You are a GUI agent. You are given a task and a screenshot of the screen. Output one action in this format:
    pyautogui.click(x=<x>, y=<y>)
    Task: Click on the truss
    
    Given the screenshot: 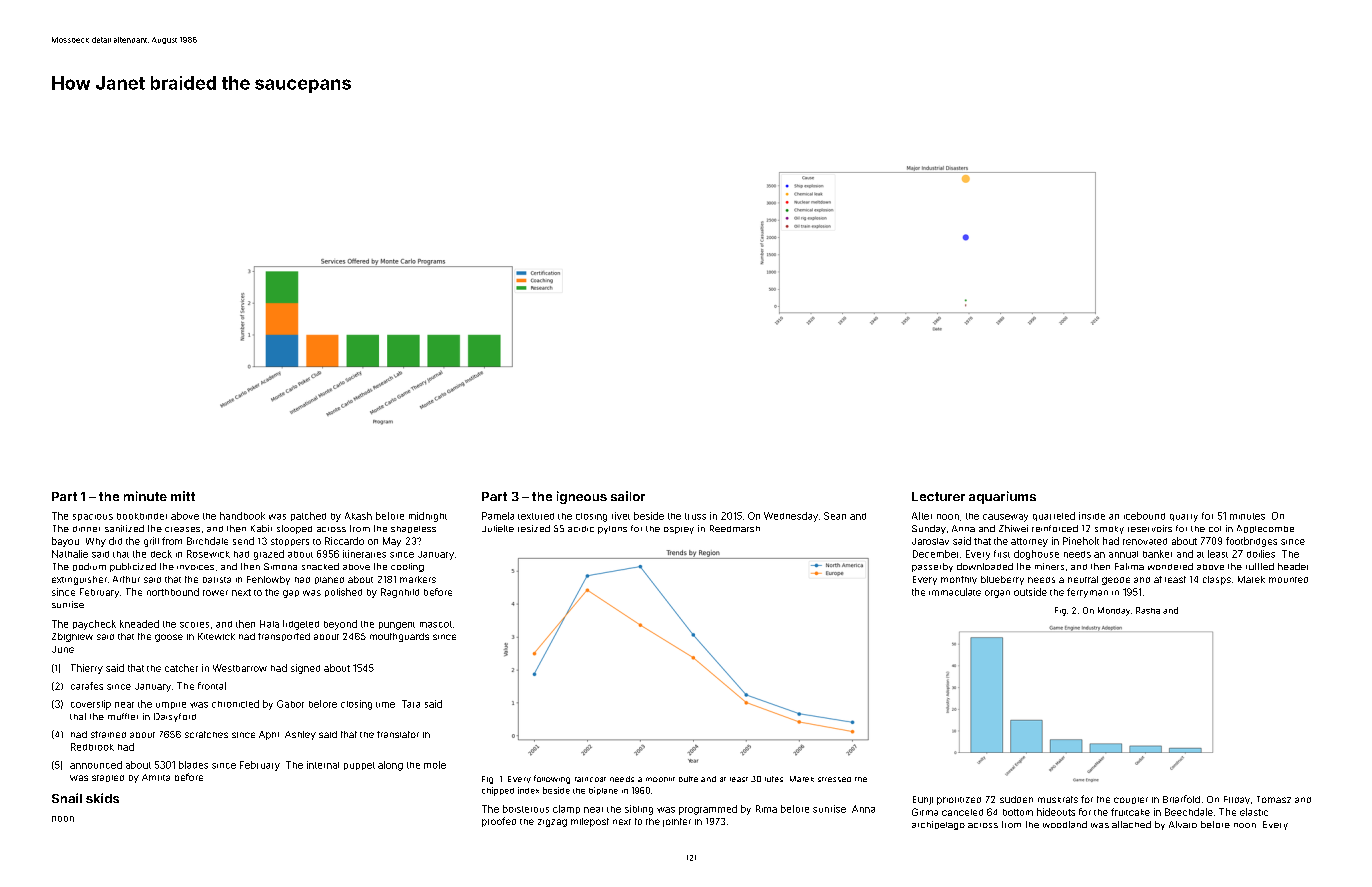 What is the action you would take?
    pyautogui.click(x=695, y=516)
